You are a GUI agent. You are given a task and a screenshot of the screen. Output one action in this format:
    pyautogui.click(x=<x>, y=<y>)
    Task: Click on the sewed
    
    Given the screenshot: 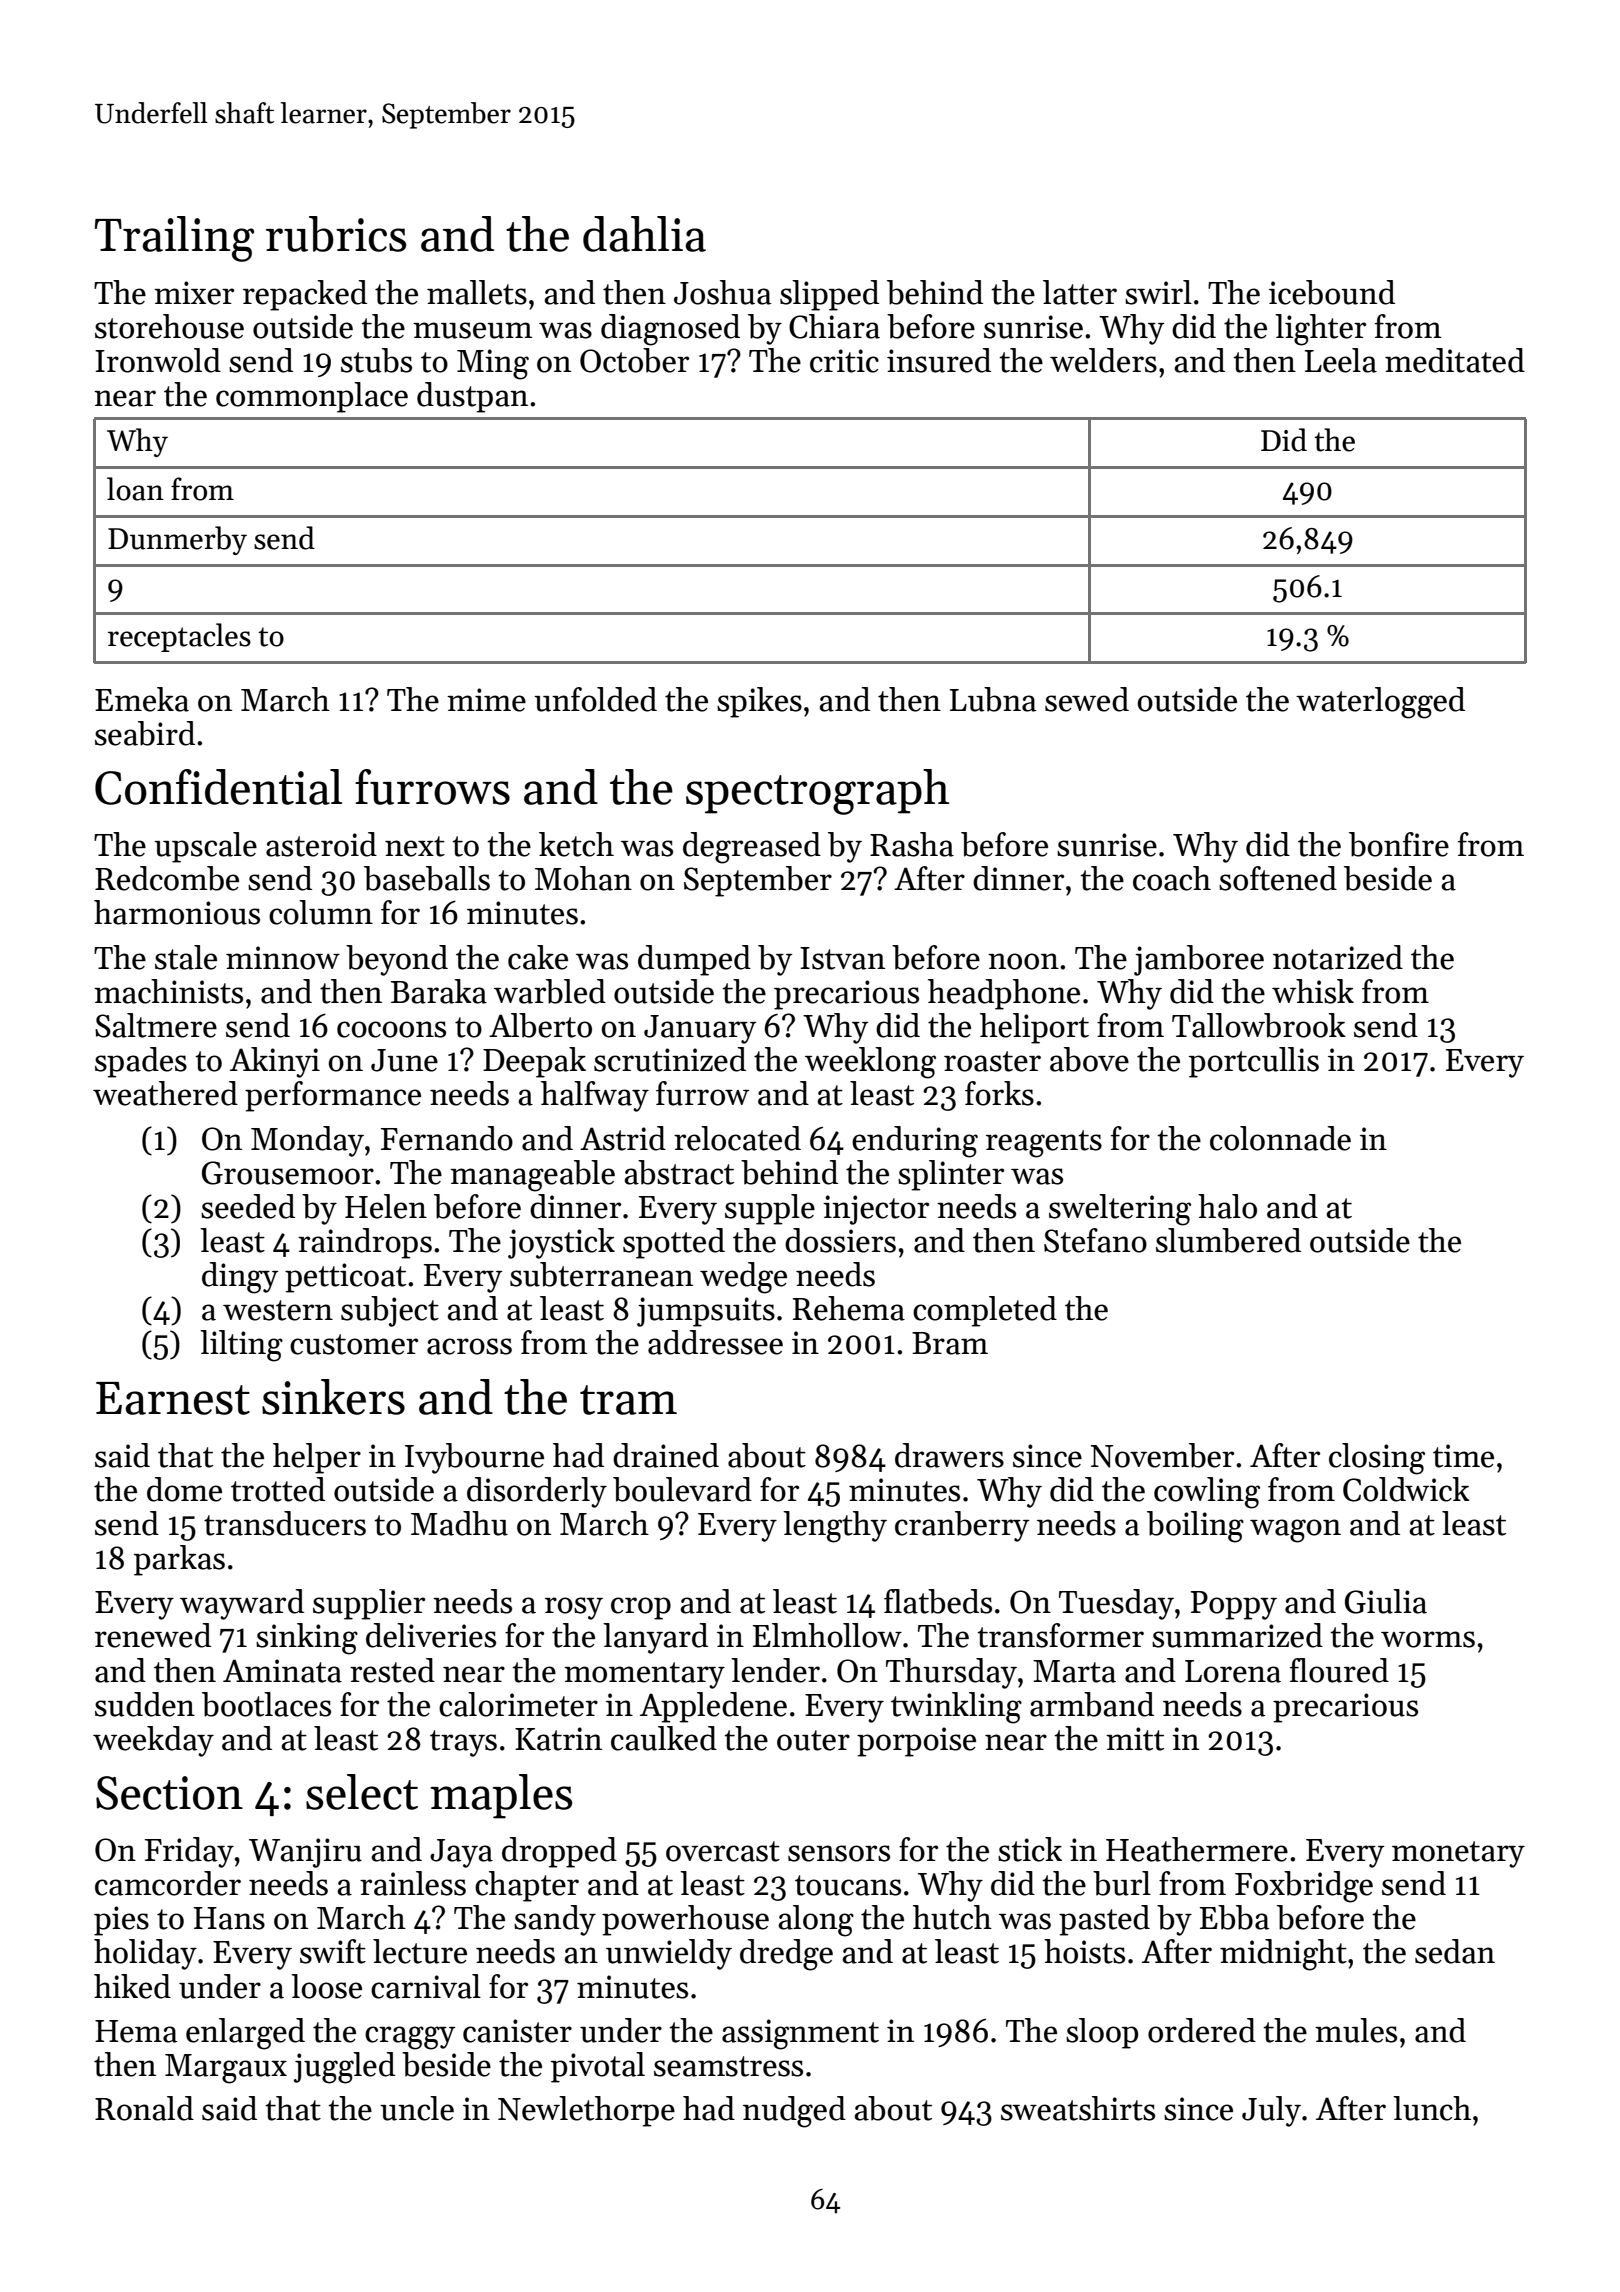 What is the action you would take?
    pyautogui.click(x=1087, y=699)
